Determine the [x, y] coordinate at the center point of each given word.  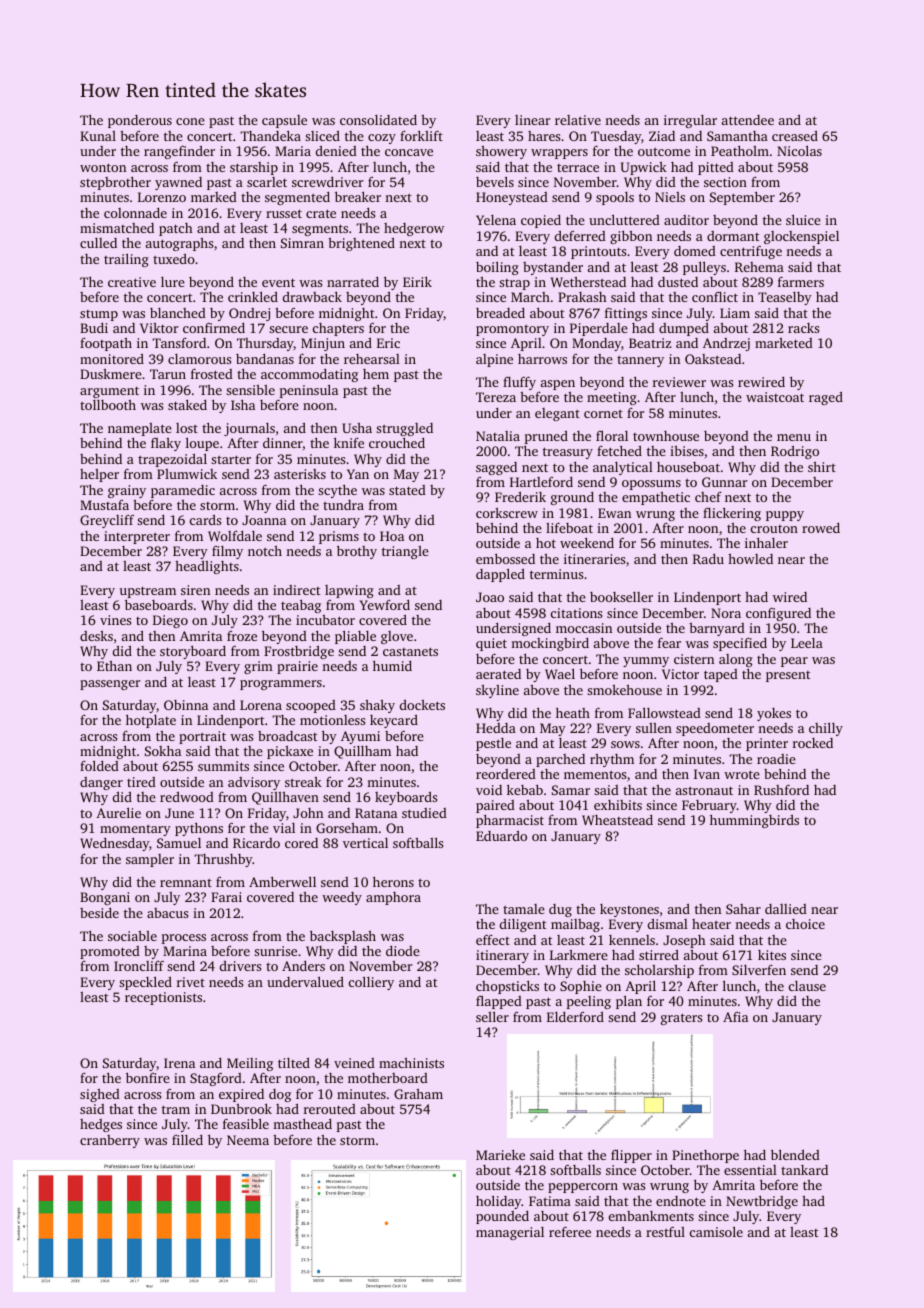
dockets [422, 705]
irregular [690, 121]
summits [223, 766]
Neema [248, 1140]
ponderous [140, 121]
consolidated [378, 120]
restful [665, 1231]
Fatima [550, 1201]
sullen [654, 728]
